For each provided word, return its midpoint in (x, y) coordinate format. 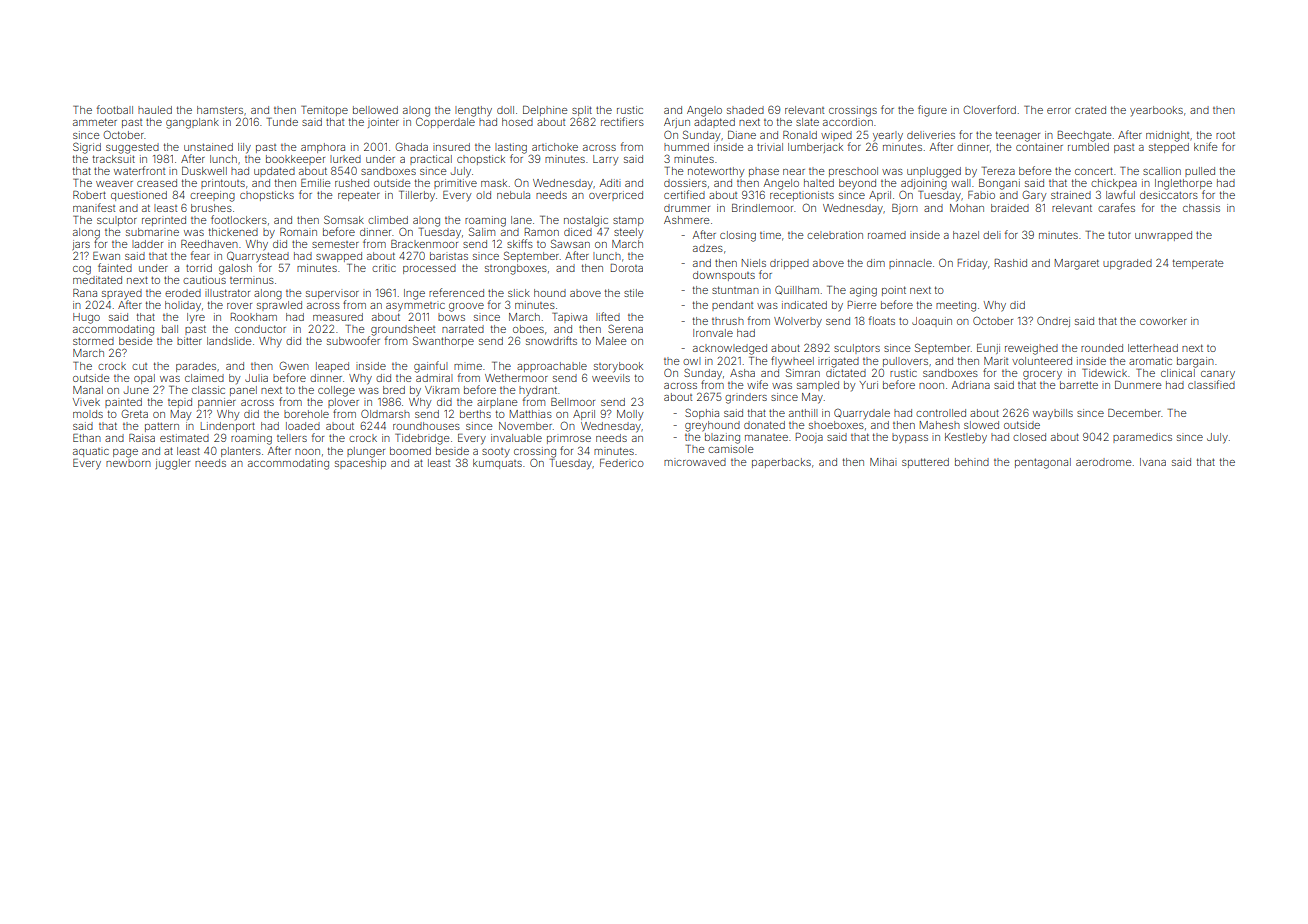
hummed (686, 147)
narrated (463, 329)
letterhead (1153, 348)
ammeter (95, 122)
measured (338, 317)
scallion (1162, 171)
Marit (996, 361)
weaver (114, 184)
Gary (1034, 195)
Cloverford (989, 109)
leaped (332, 367)
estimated (184, 438)
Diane (742, 135)
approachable (552, 367)
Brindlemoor (762, 208)
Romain (298, 232)
